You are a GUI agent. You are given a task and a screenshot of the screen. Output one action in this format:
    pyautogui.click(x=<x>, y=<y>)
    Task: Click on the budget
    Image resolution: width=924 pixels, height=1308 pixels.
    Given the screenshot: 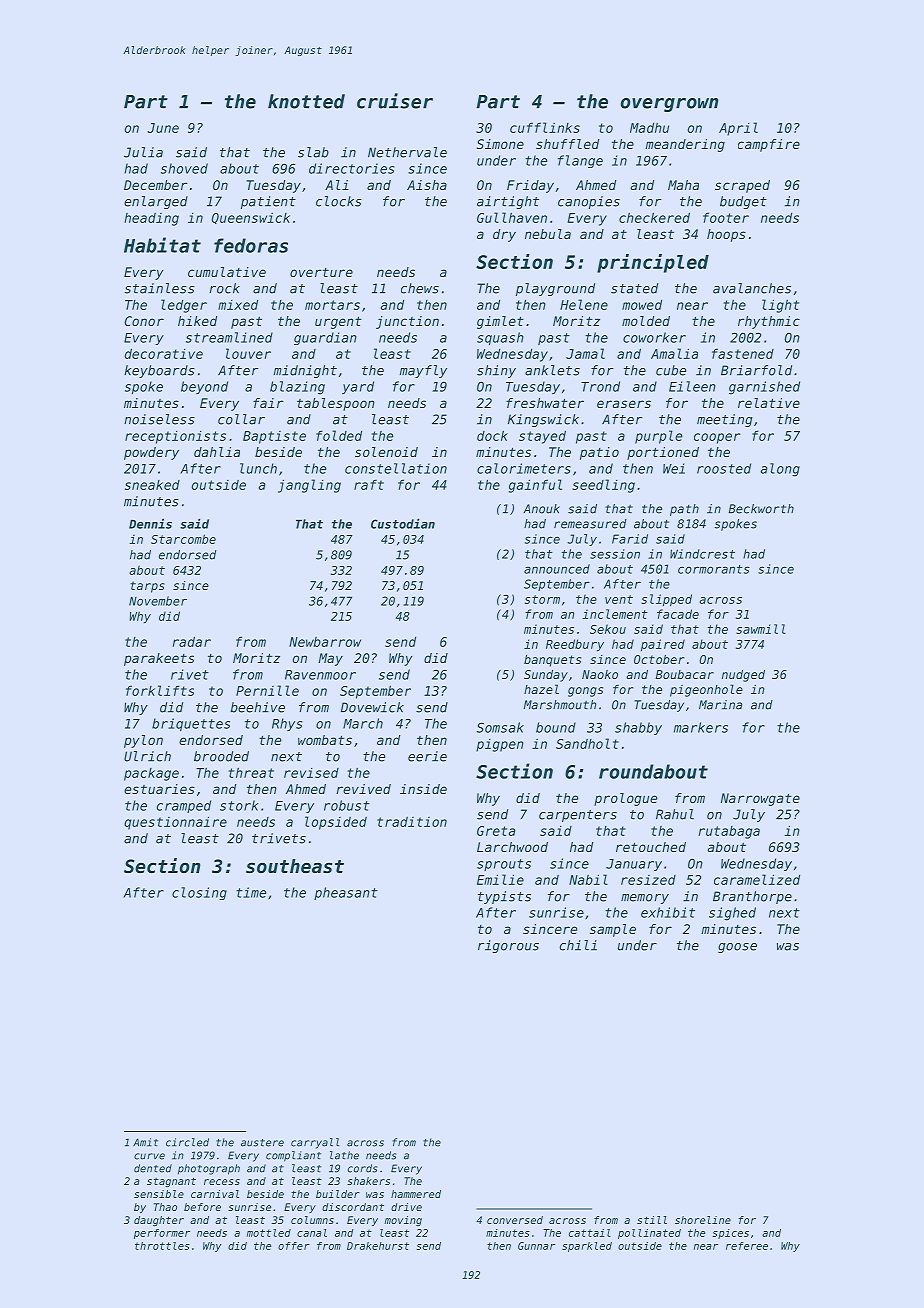 What is the action you would take?
    pyautogui.click(x=743, y=202)
